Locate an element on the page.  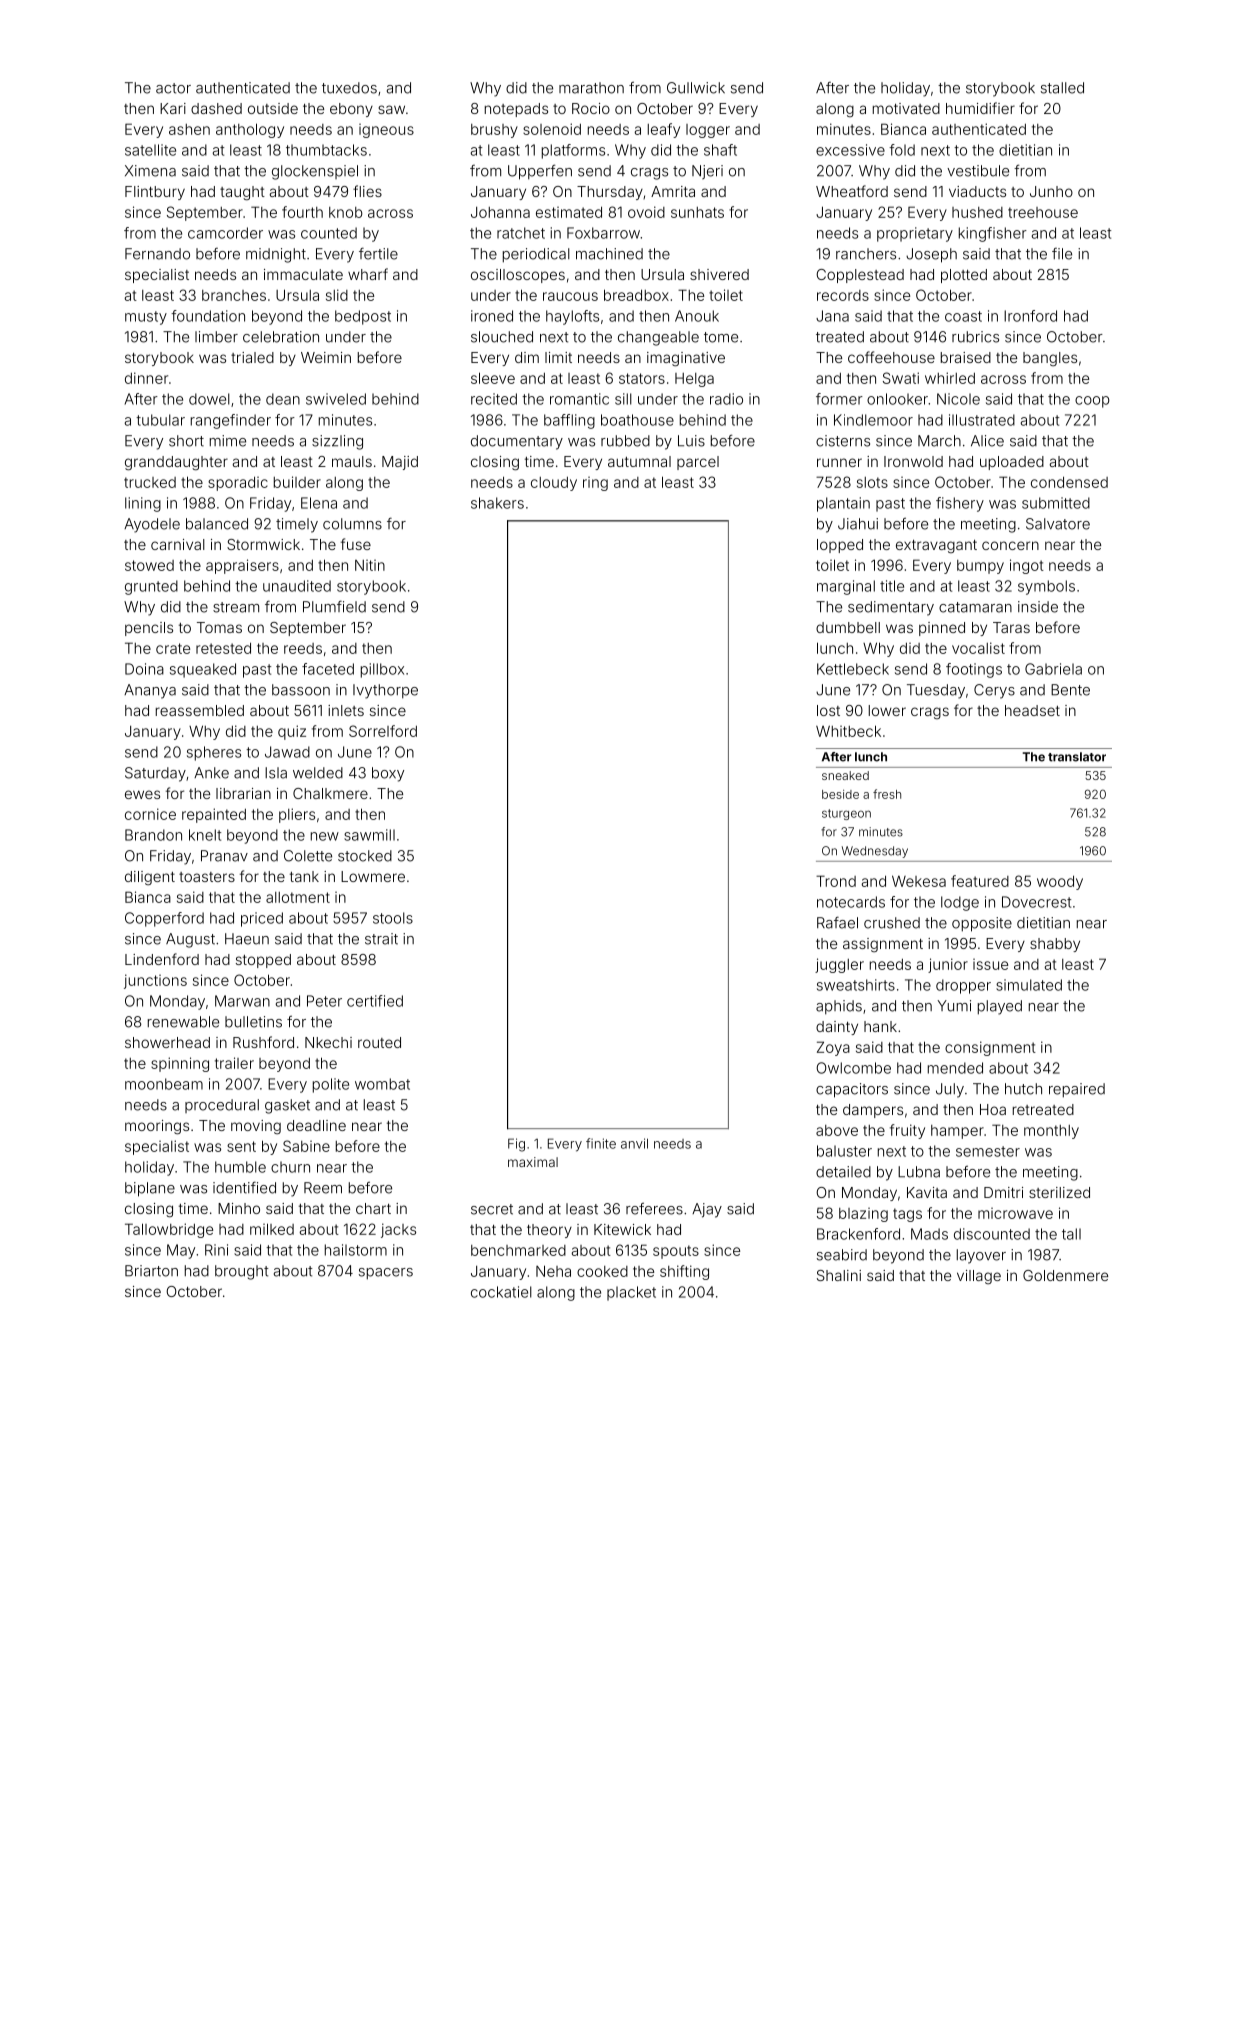
stools is located at coordinates (393, 918).
